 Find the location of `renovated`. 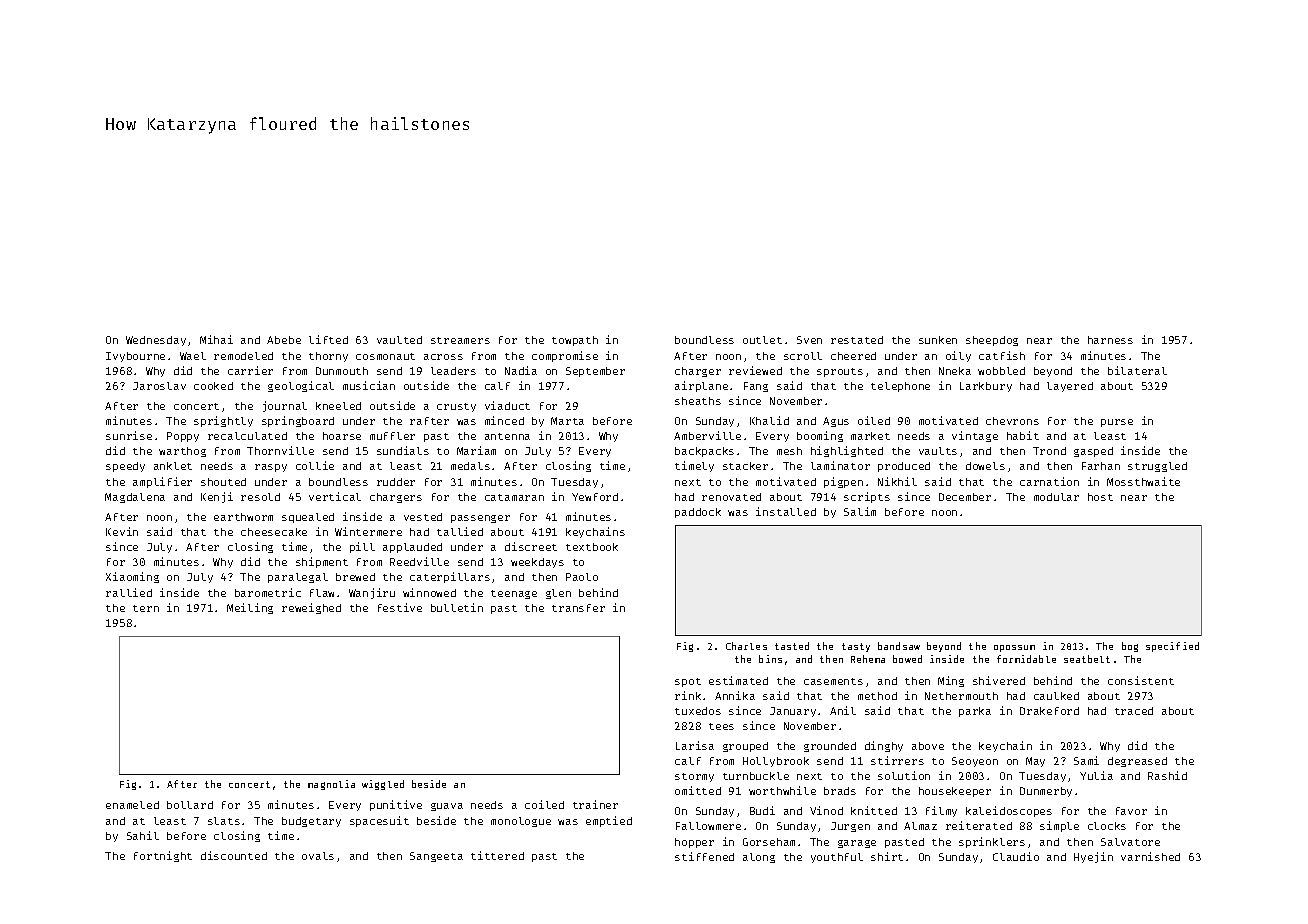

renovated is located at coordinates (731, 497).
